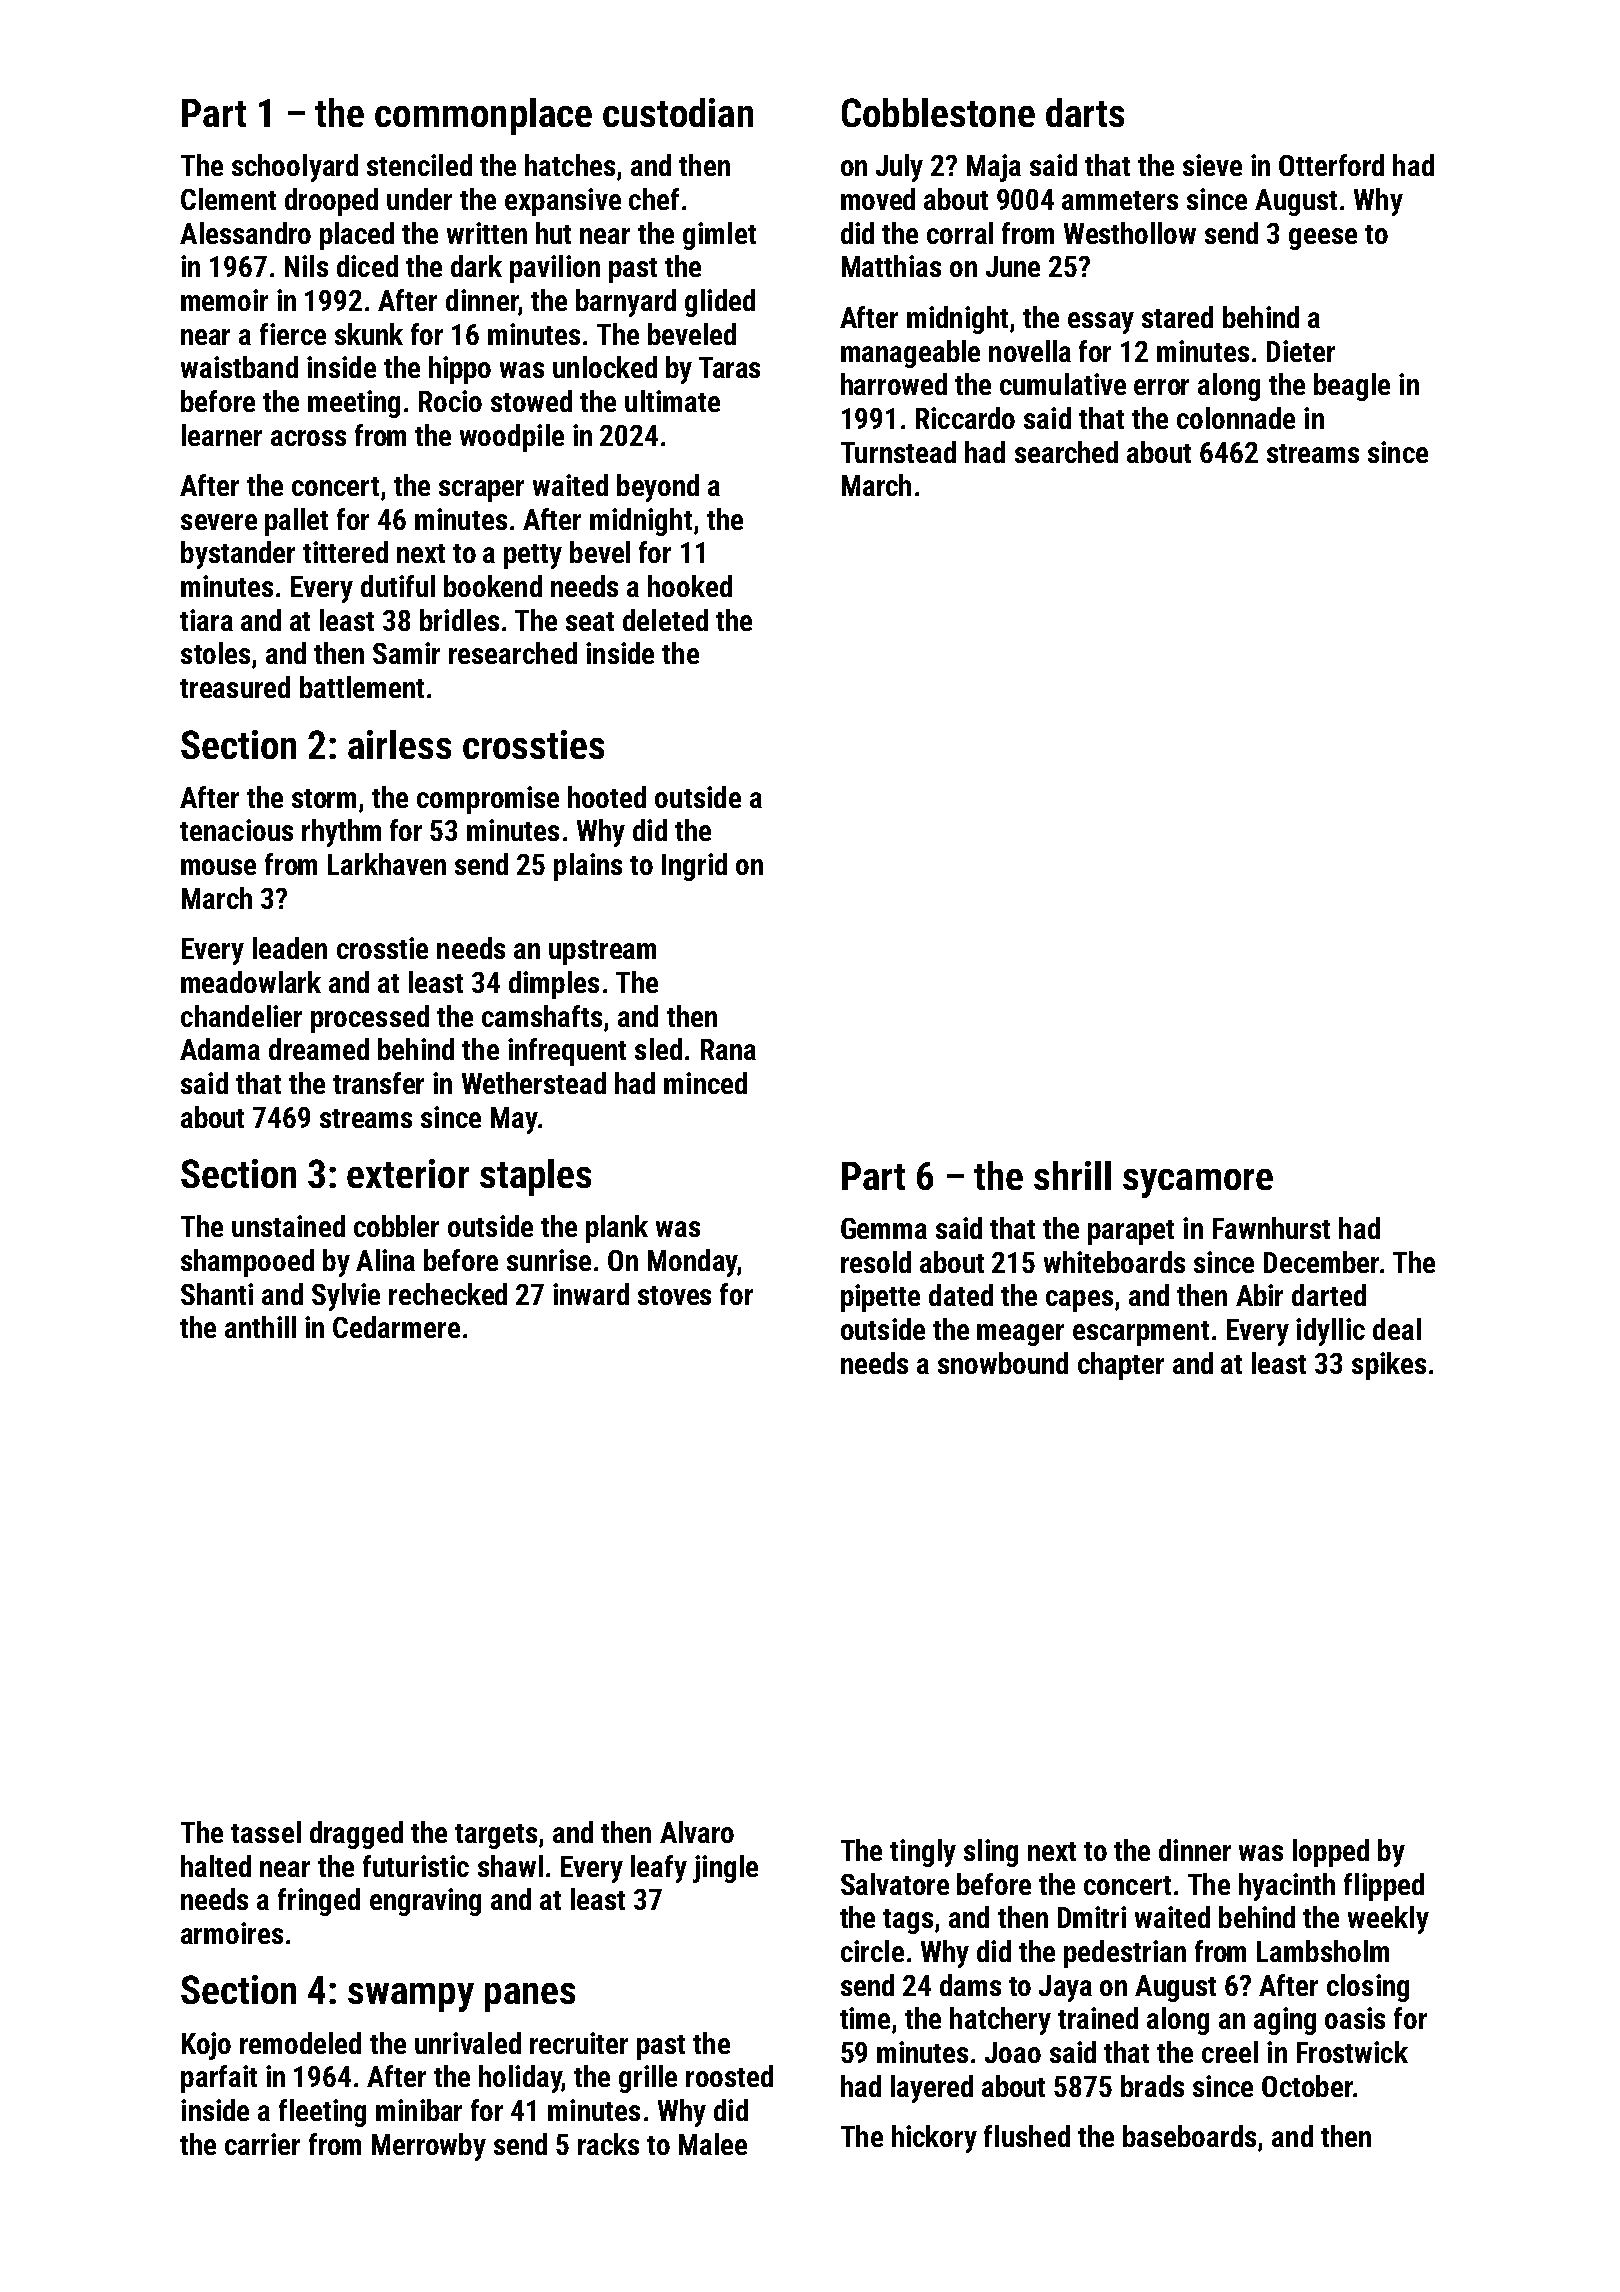 The image size is (1620, 2292). What do you see at coordinates (219, 2079) in the screenshot?
I see `parfait` at bounding box center [219, 2079].
